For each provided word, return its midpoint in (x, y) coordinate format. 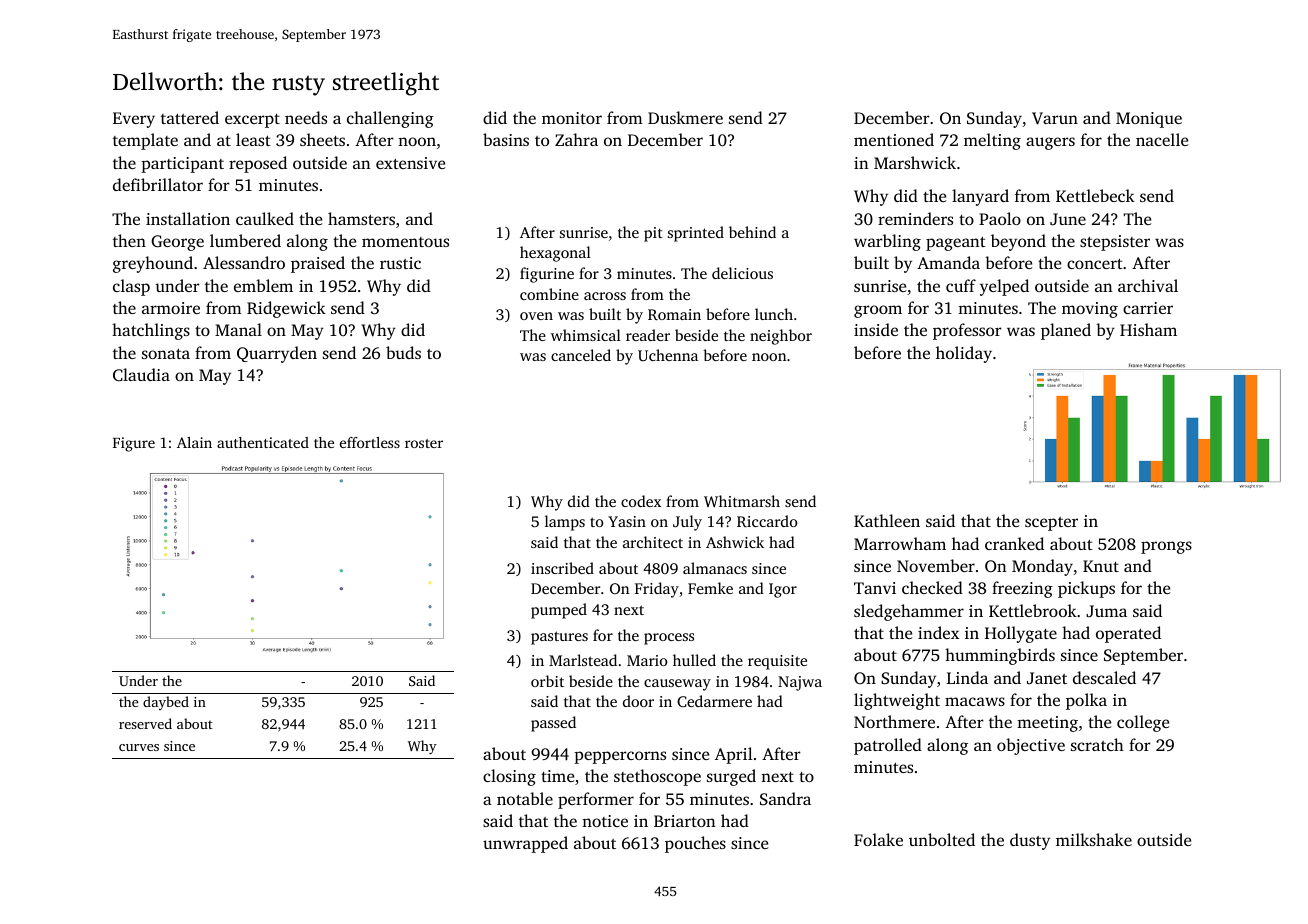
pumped (559, 611)
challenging (390, 119)
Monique (1149, 120)
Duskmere (685, 117)
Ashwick (735, 542)
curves (139, 747)
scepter (1051, 524)
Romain (674, 314)
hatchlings (151, 331)
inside (876, 329)
